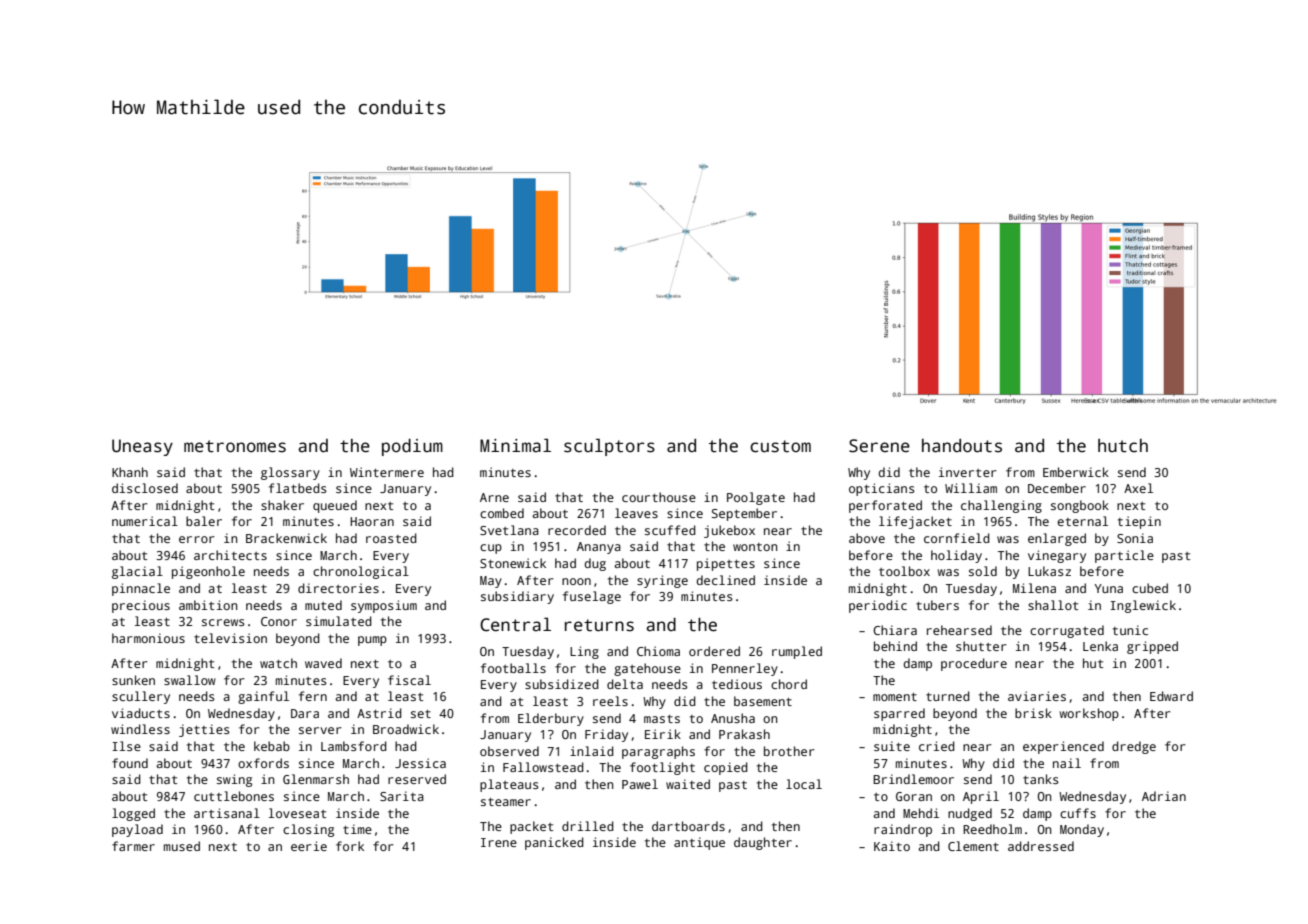 The width and height of the screenshot is (1308, 924). I want to click on Haoran, so click(372, 521).
